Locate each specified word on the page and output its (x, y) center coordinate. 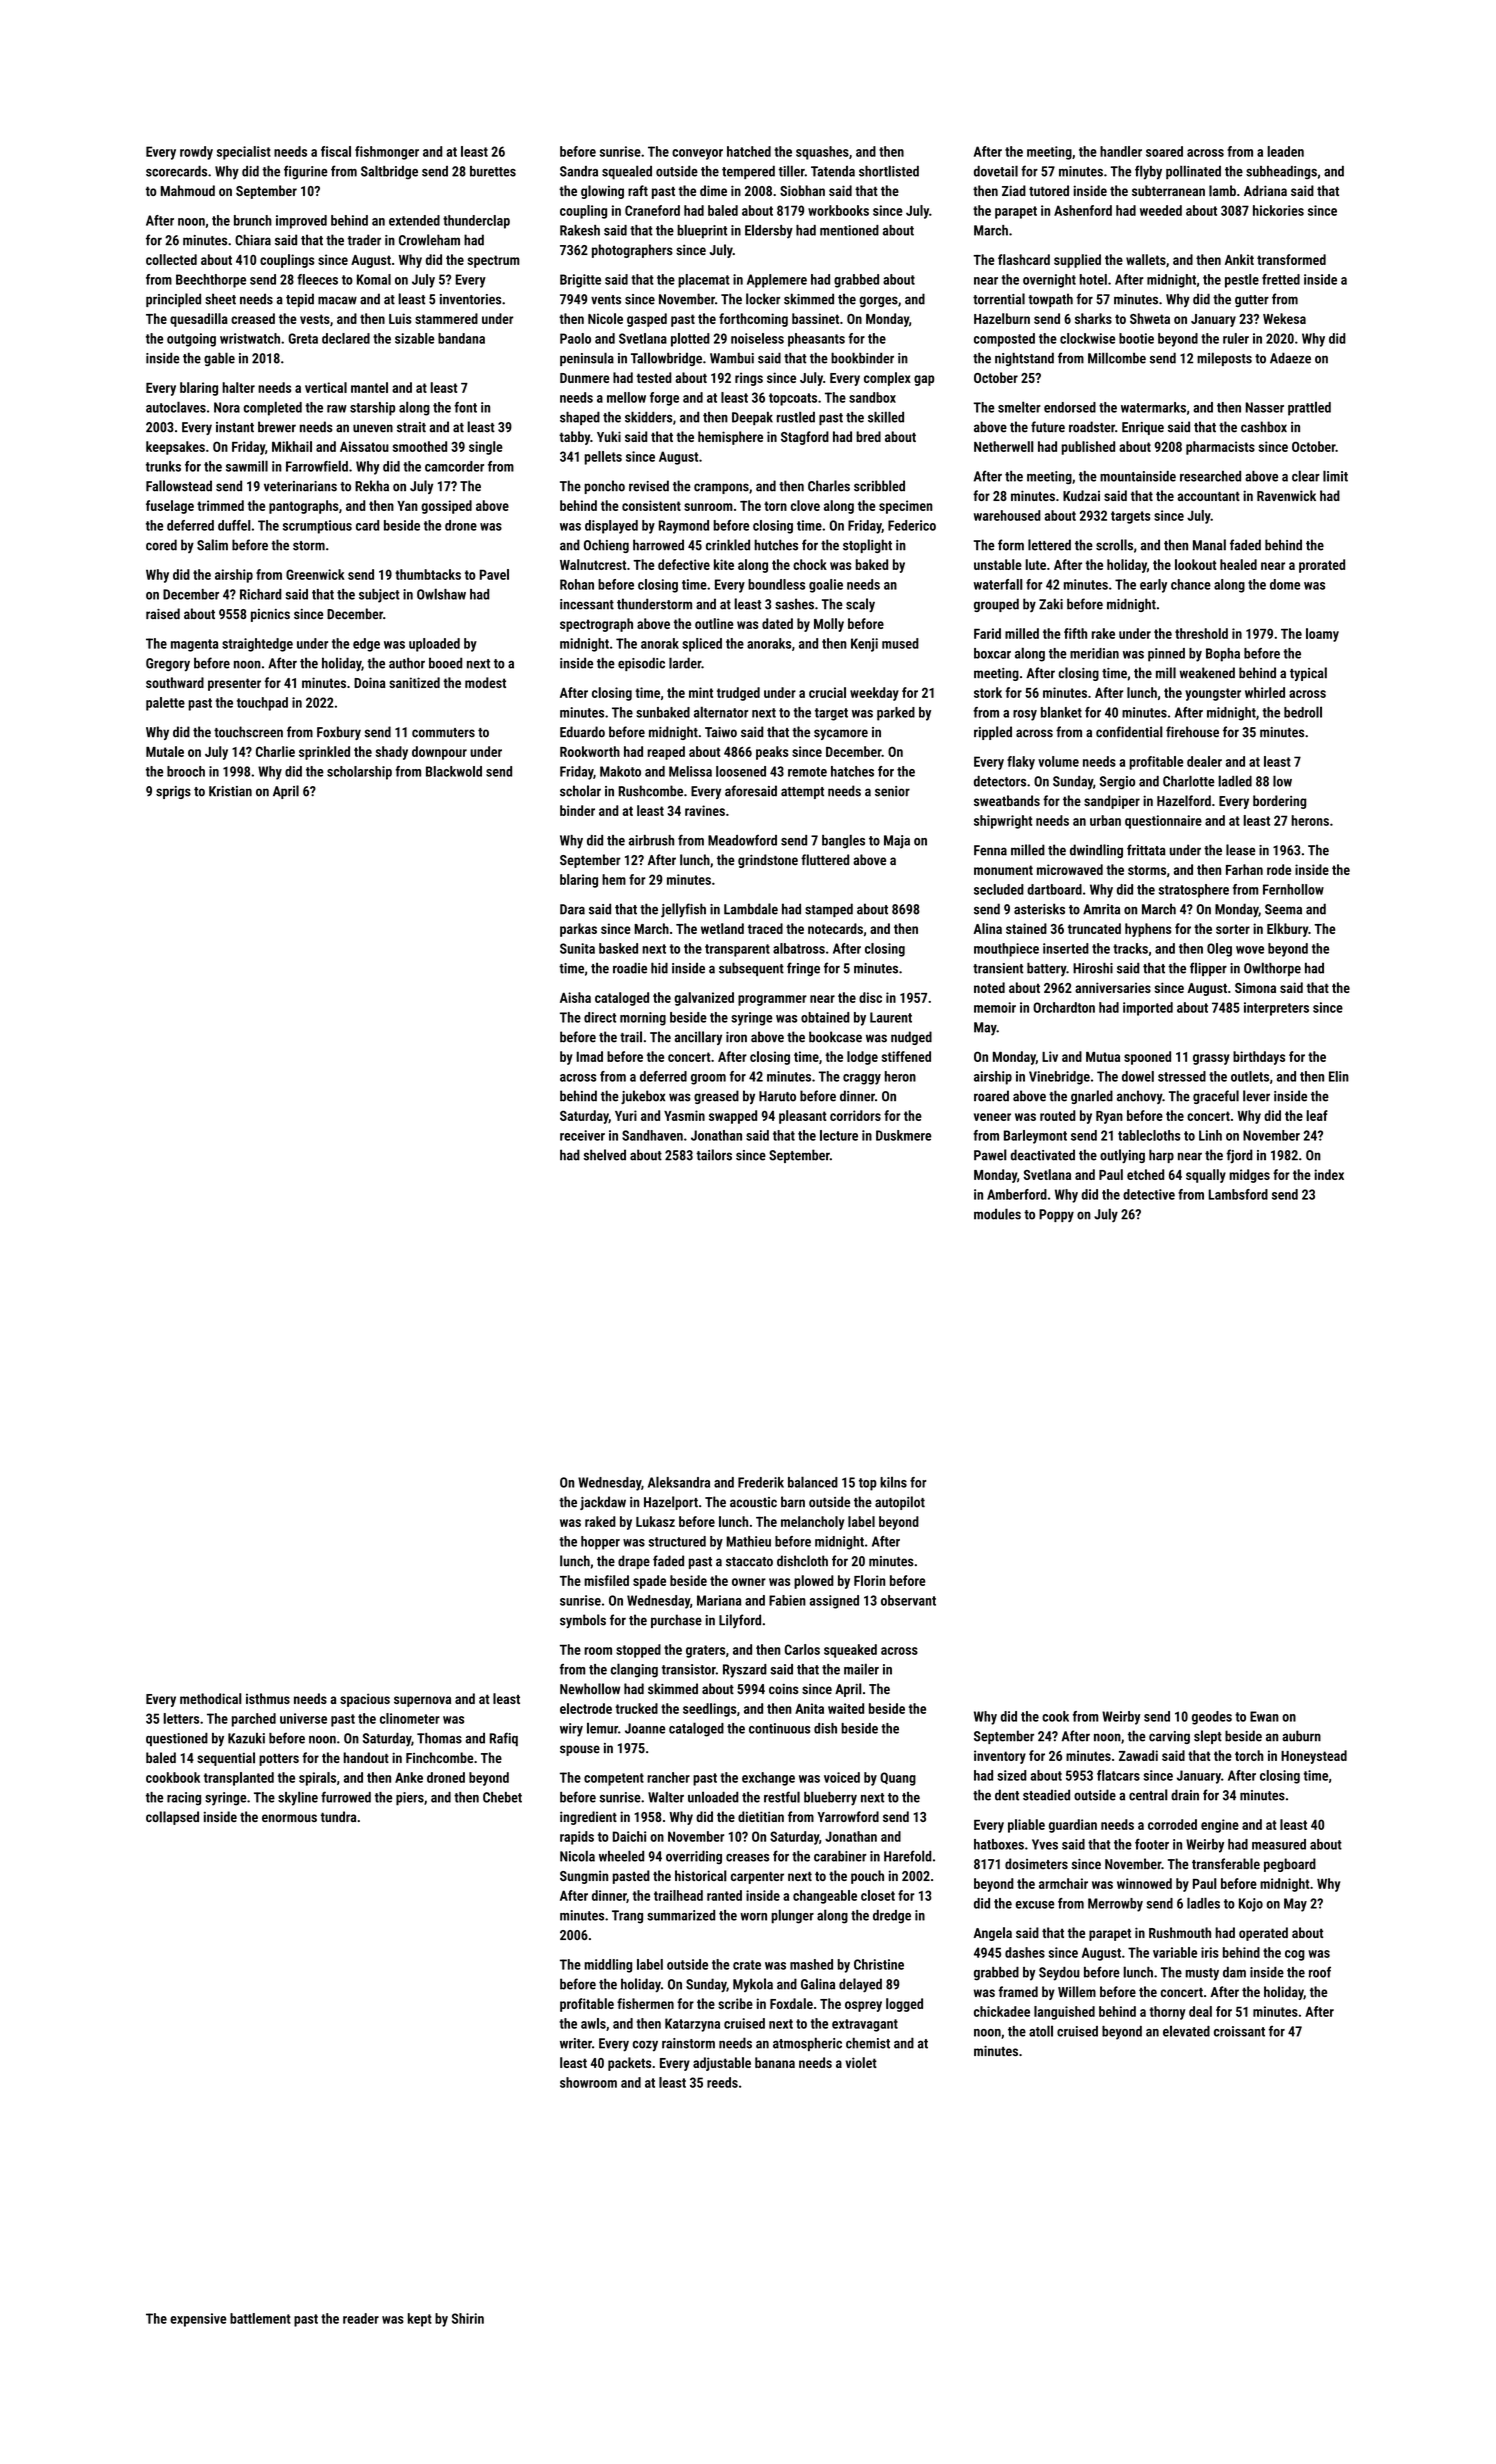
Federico (912, 525)
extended (414, 220)
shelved (605, 1155)
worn (753, 1917)
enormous (289, 1818)
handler (1121, 151)
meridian (1094, 653)
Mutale (165, 751)
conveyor (697, 154)
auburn (1301, 1736)
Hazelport (671, 1503)
